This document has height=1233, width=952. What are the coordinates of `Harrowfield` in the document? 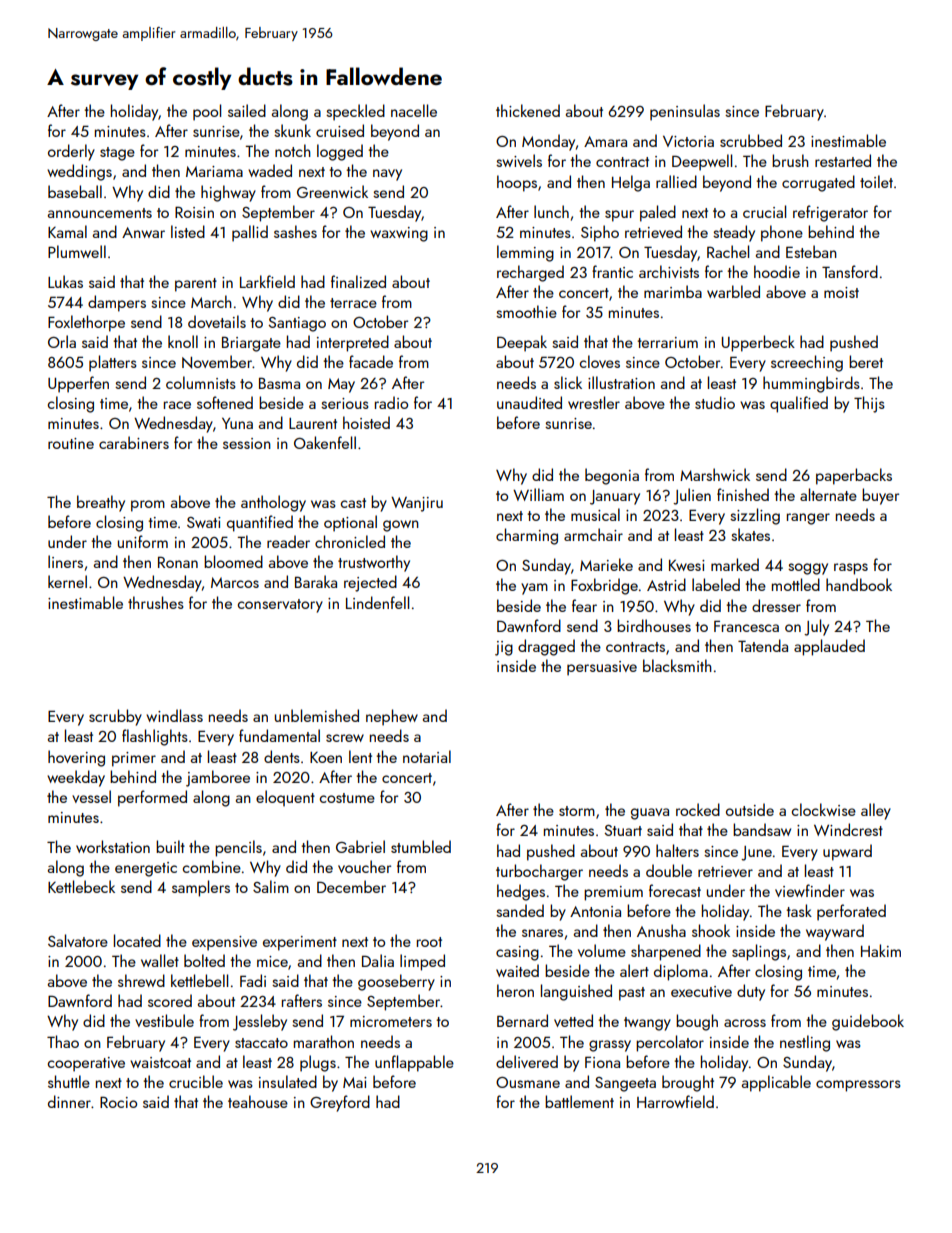 It's located at (675, 1101).
